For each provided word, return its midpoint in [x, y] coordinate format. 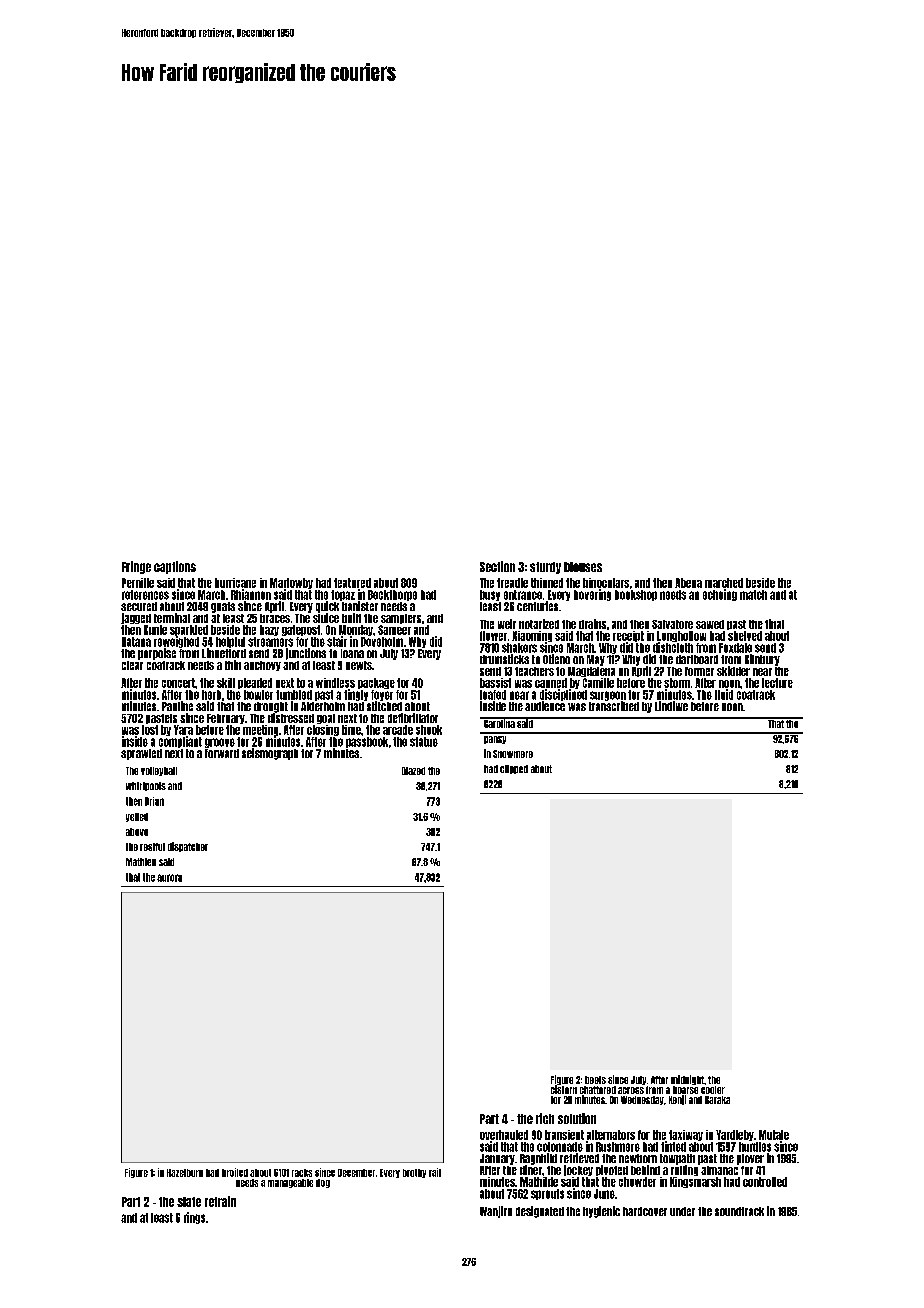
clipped [514, 769]
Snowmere [513, 754]
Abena [688, 583]
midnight [687, 1080]
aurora [169, 878]
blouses [583, 567]
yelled [137, 817]
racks [302, 1173]
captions [175, 567]
